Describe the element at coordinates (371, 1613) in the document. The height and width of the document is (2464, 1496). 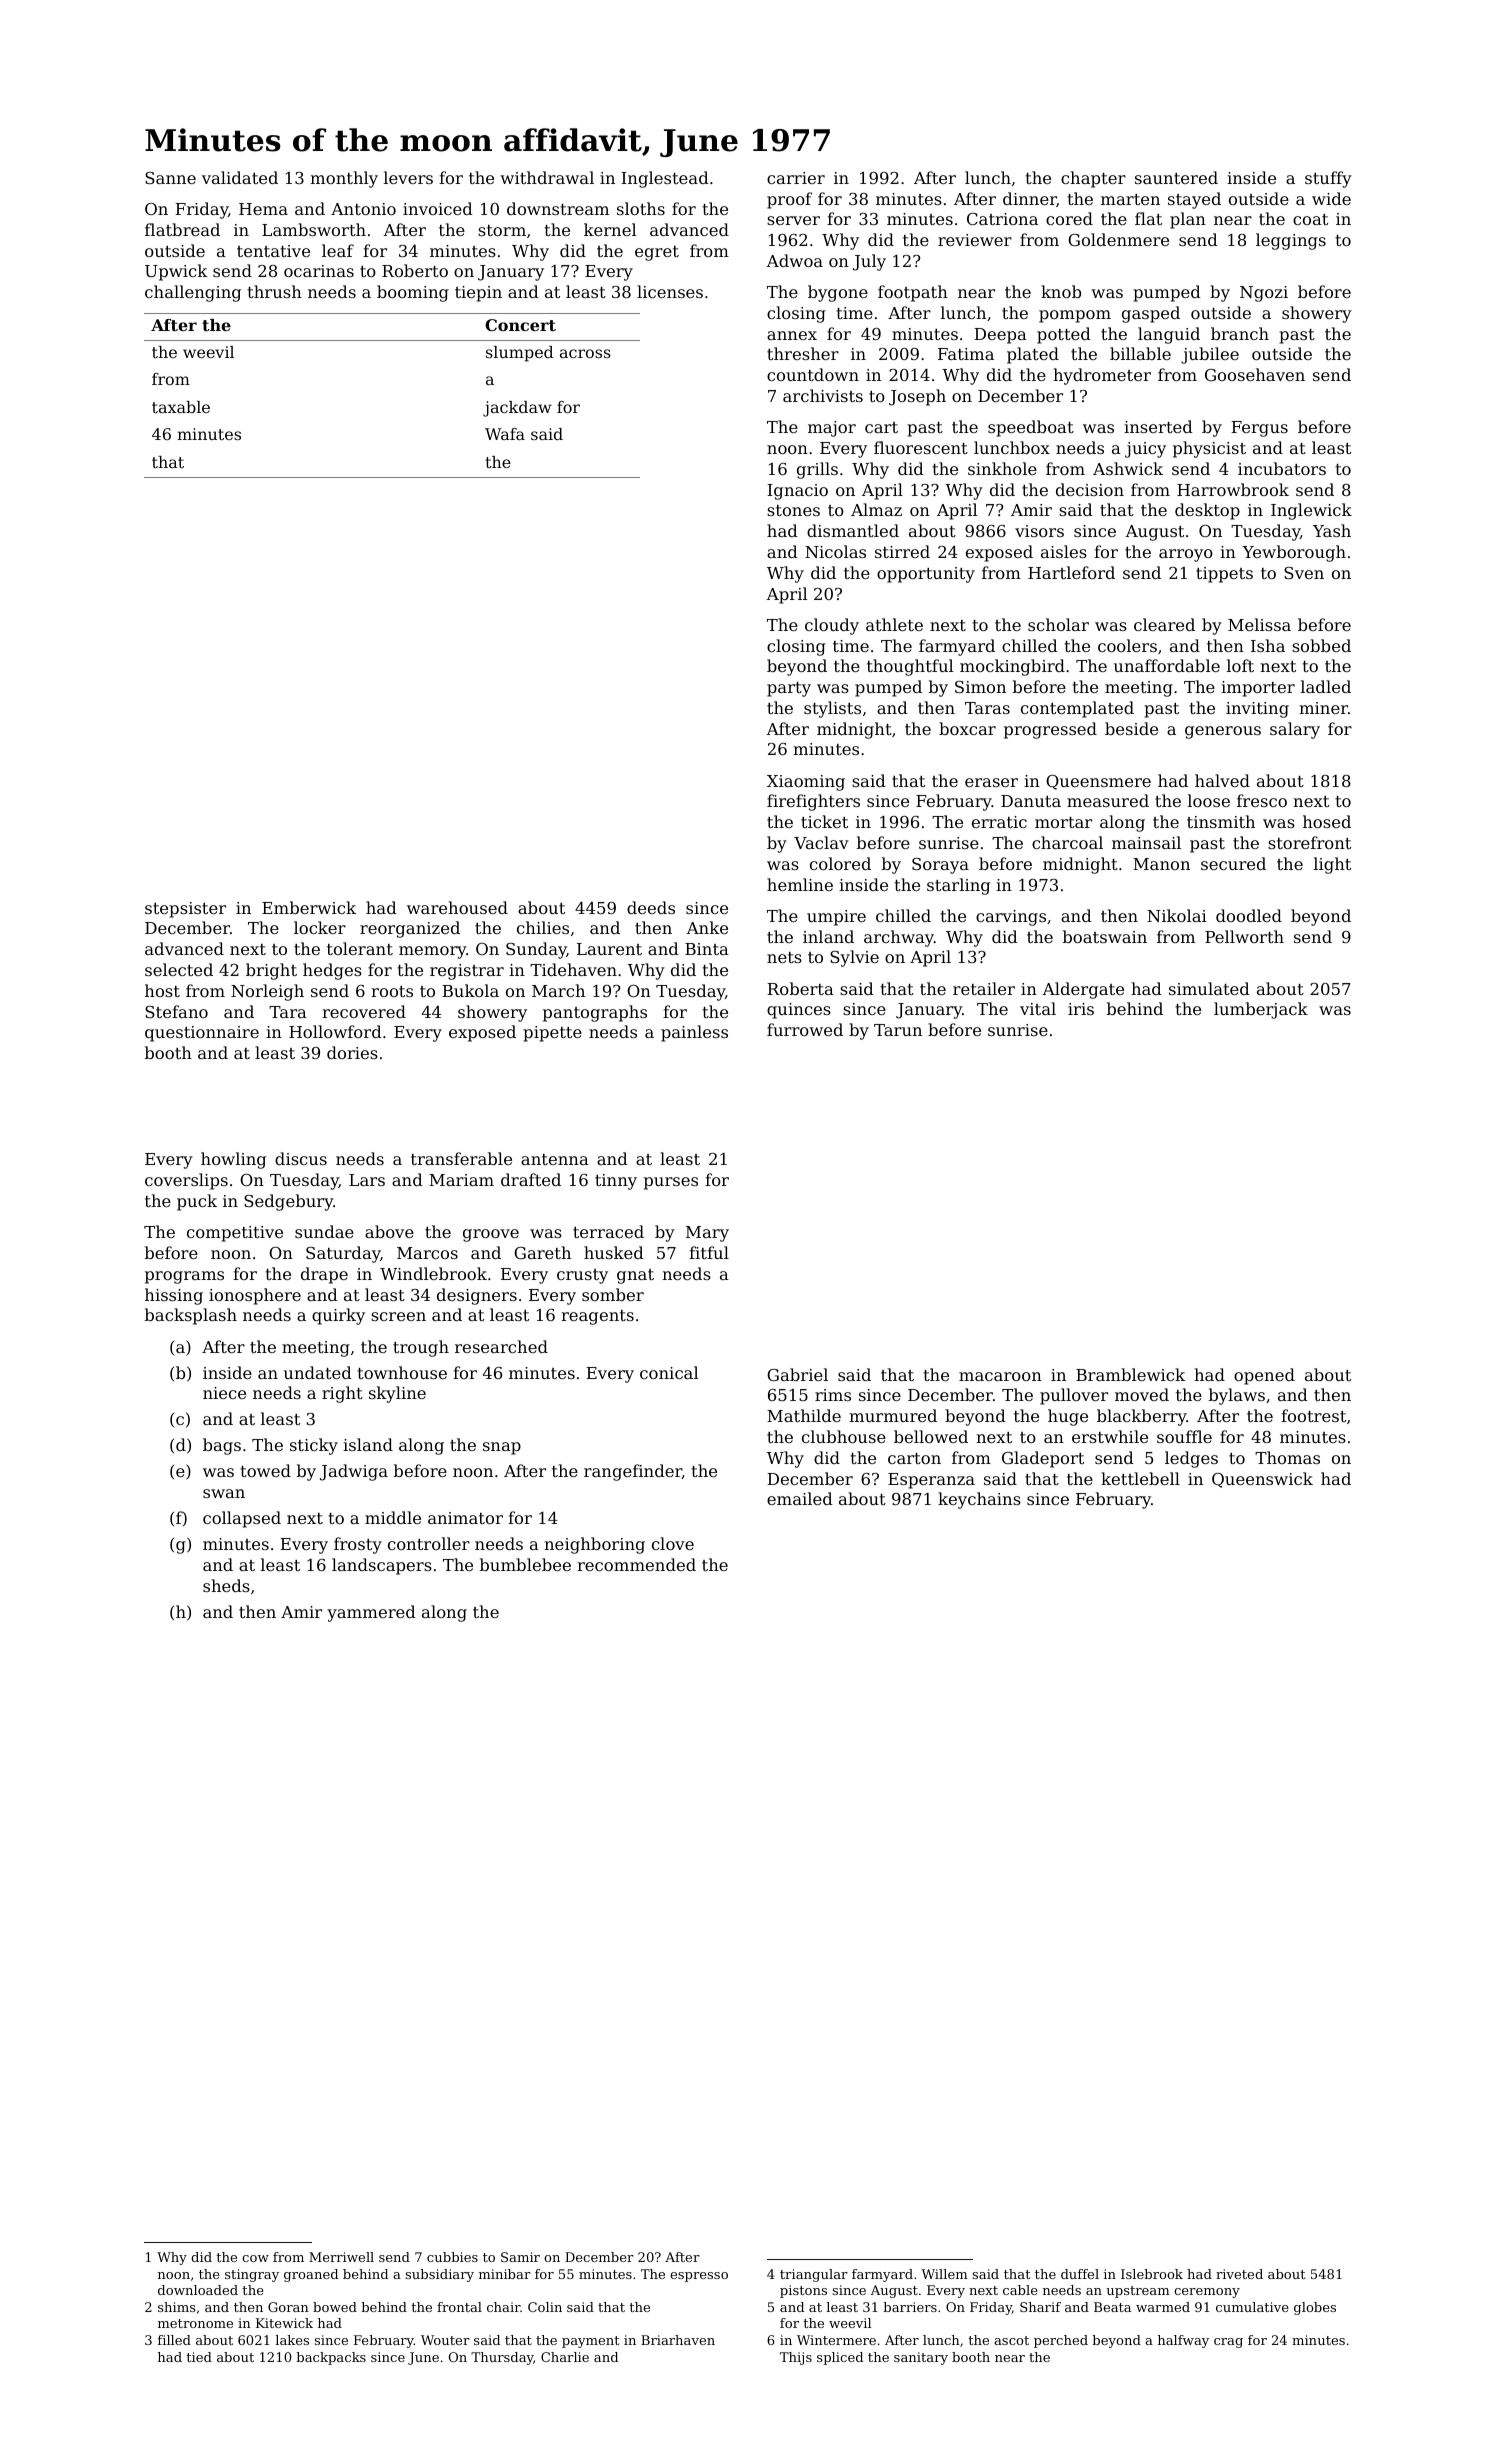
I see `yammered` at that location.
